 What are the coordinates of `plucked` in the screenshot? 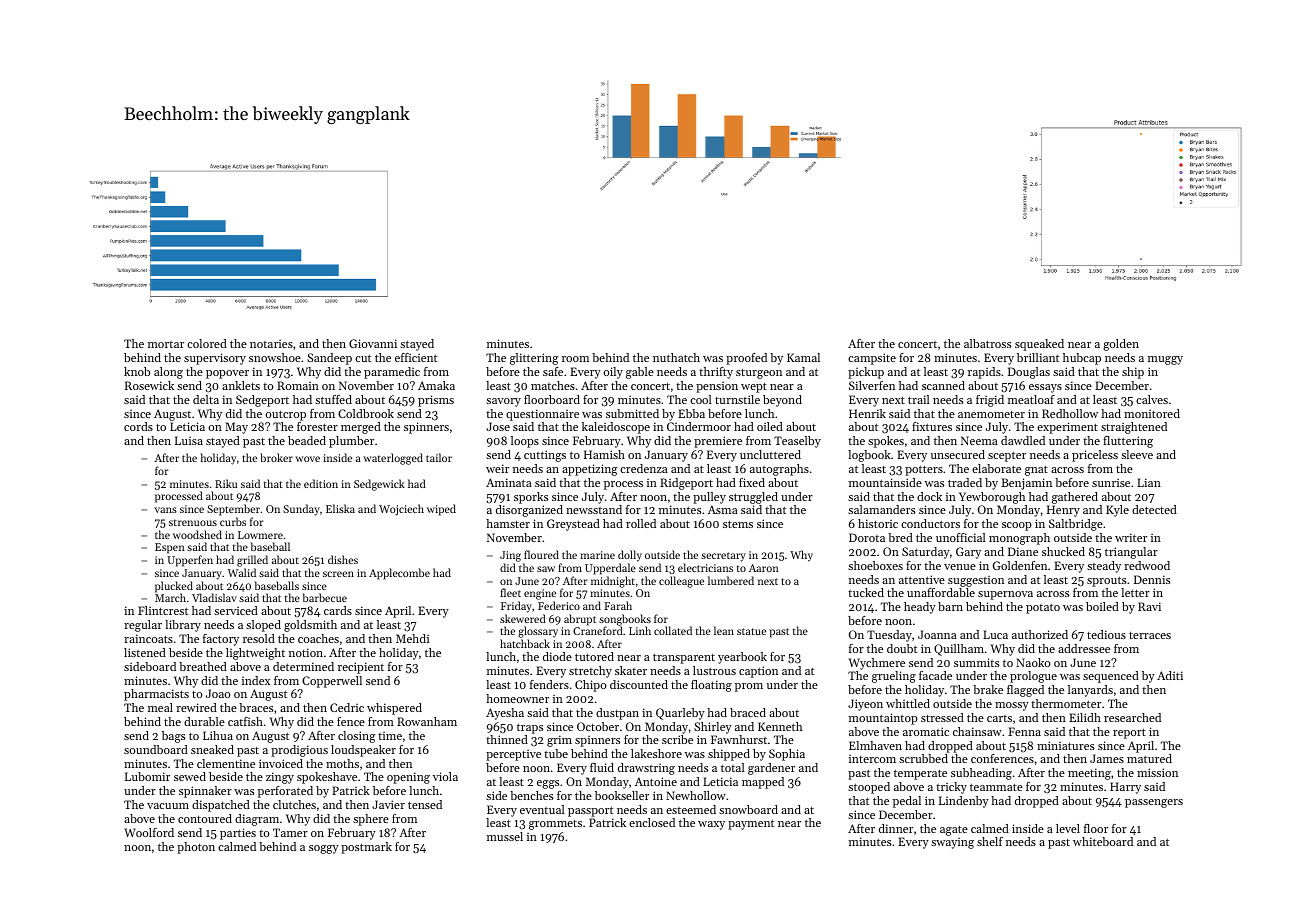 It's located at (174, 587).
